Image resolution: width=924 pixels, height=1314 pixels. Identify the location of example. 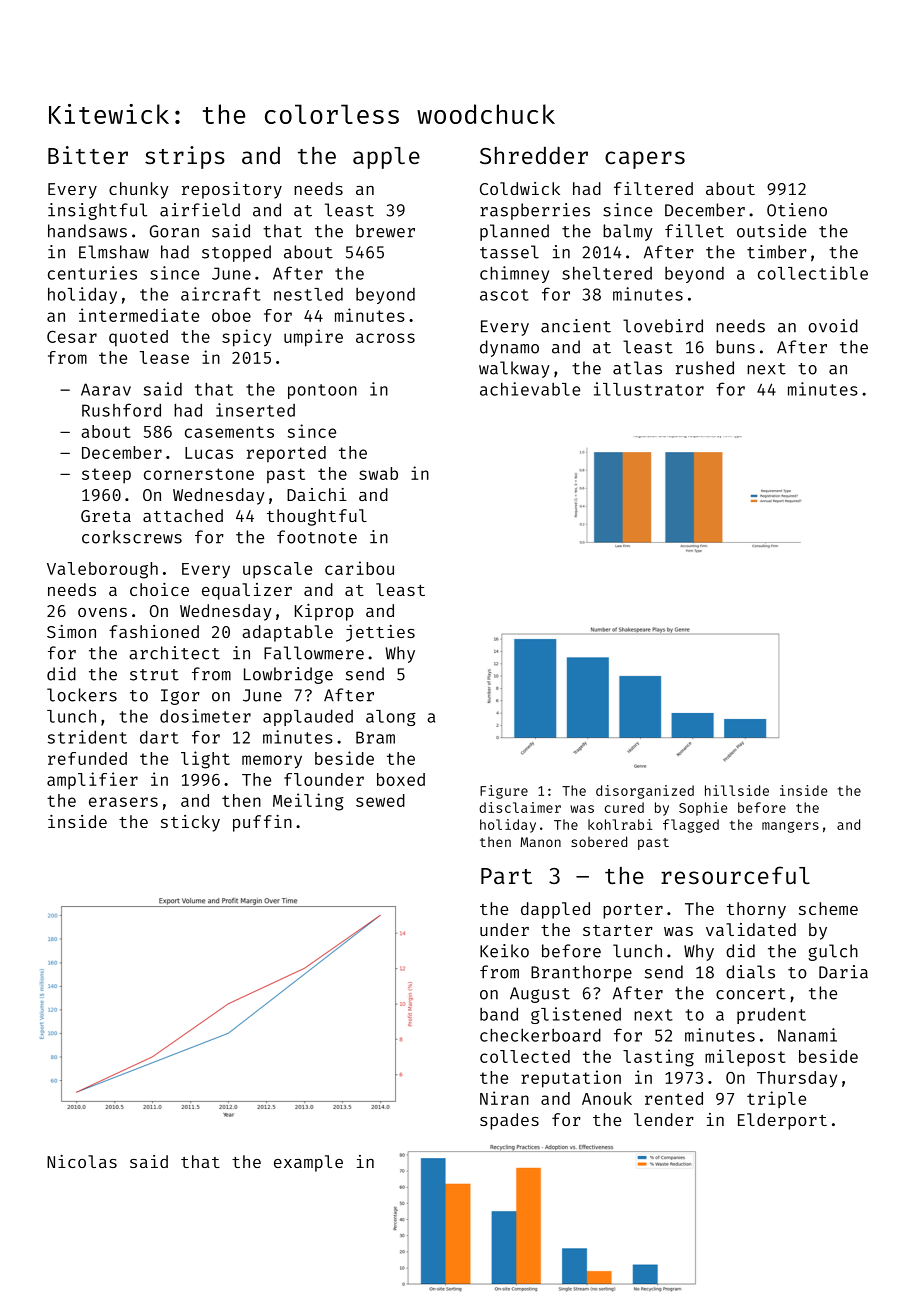
(308, 1163).
